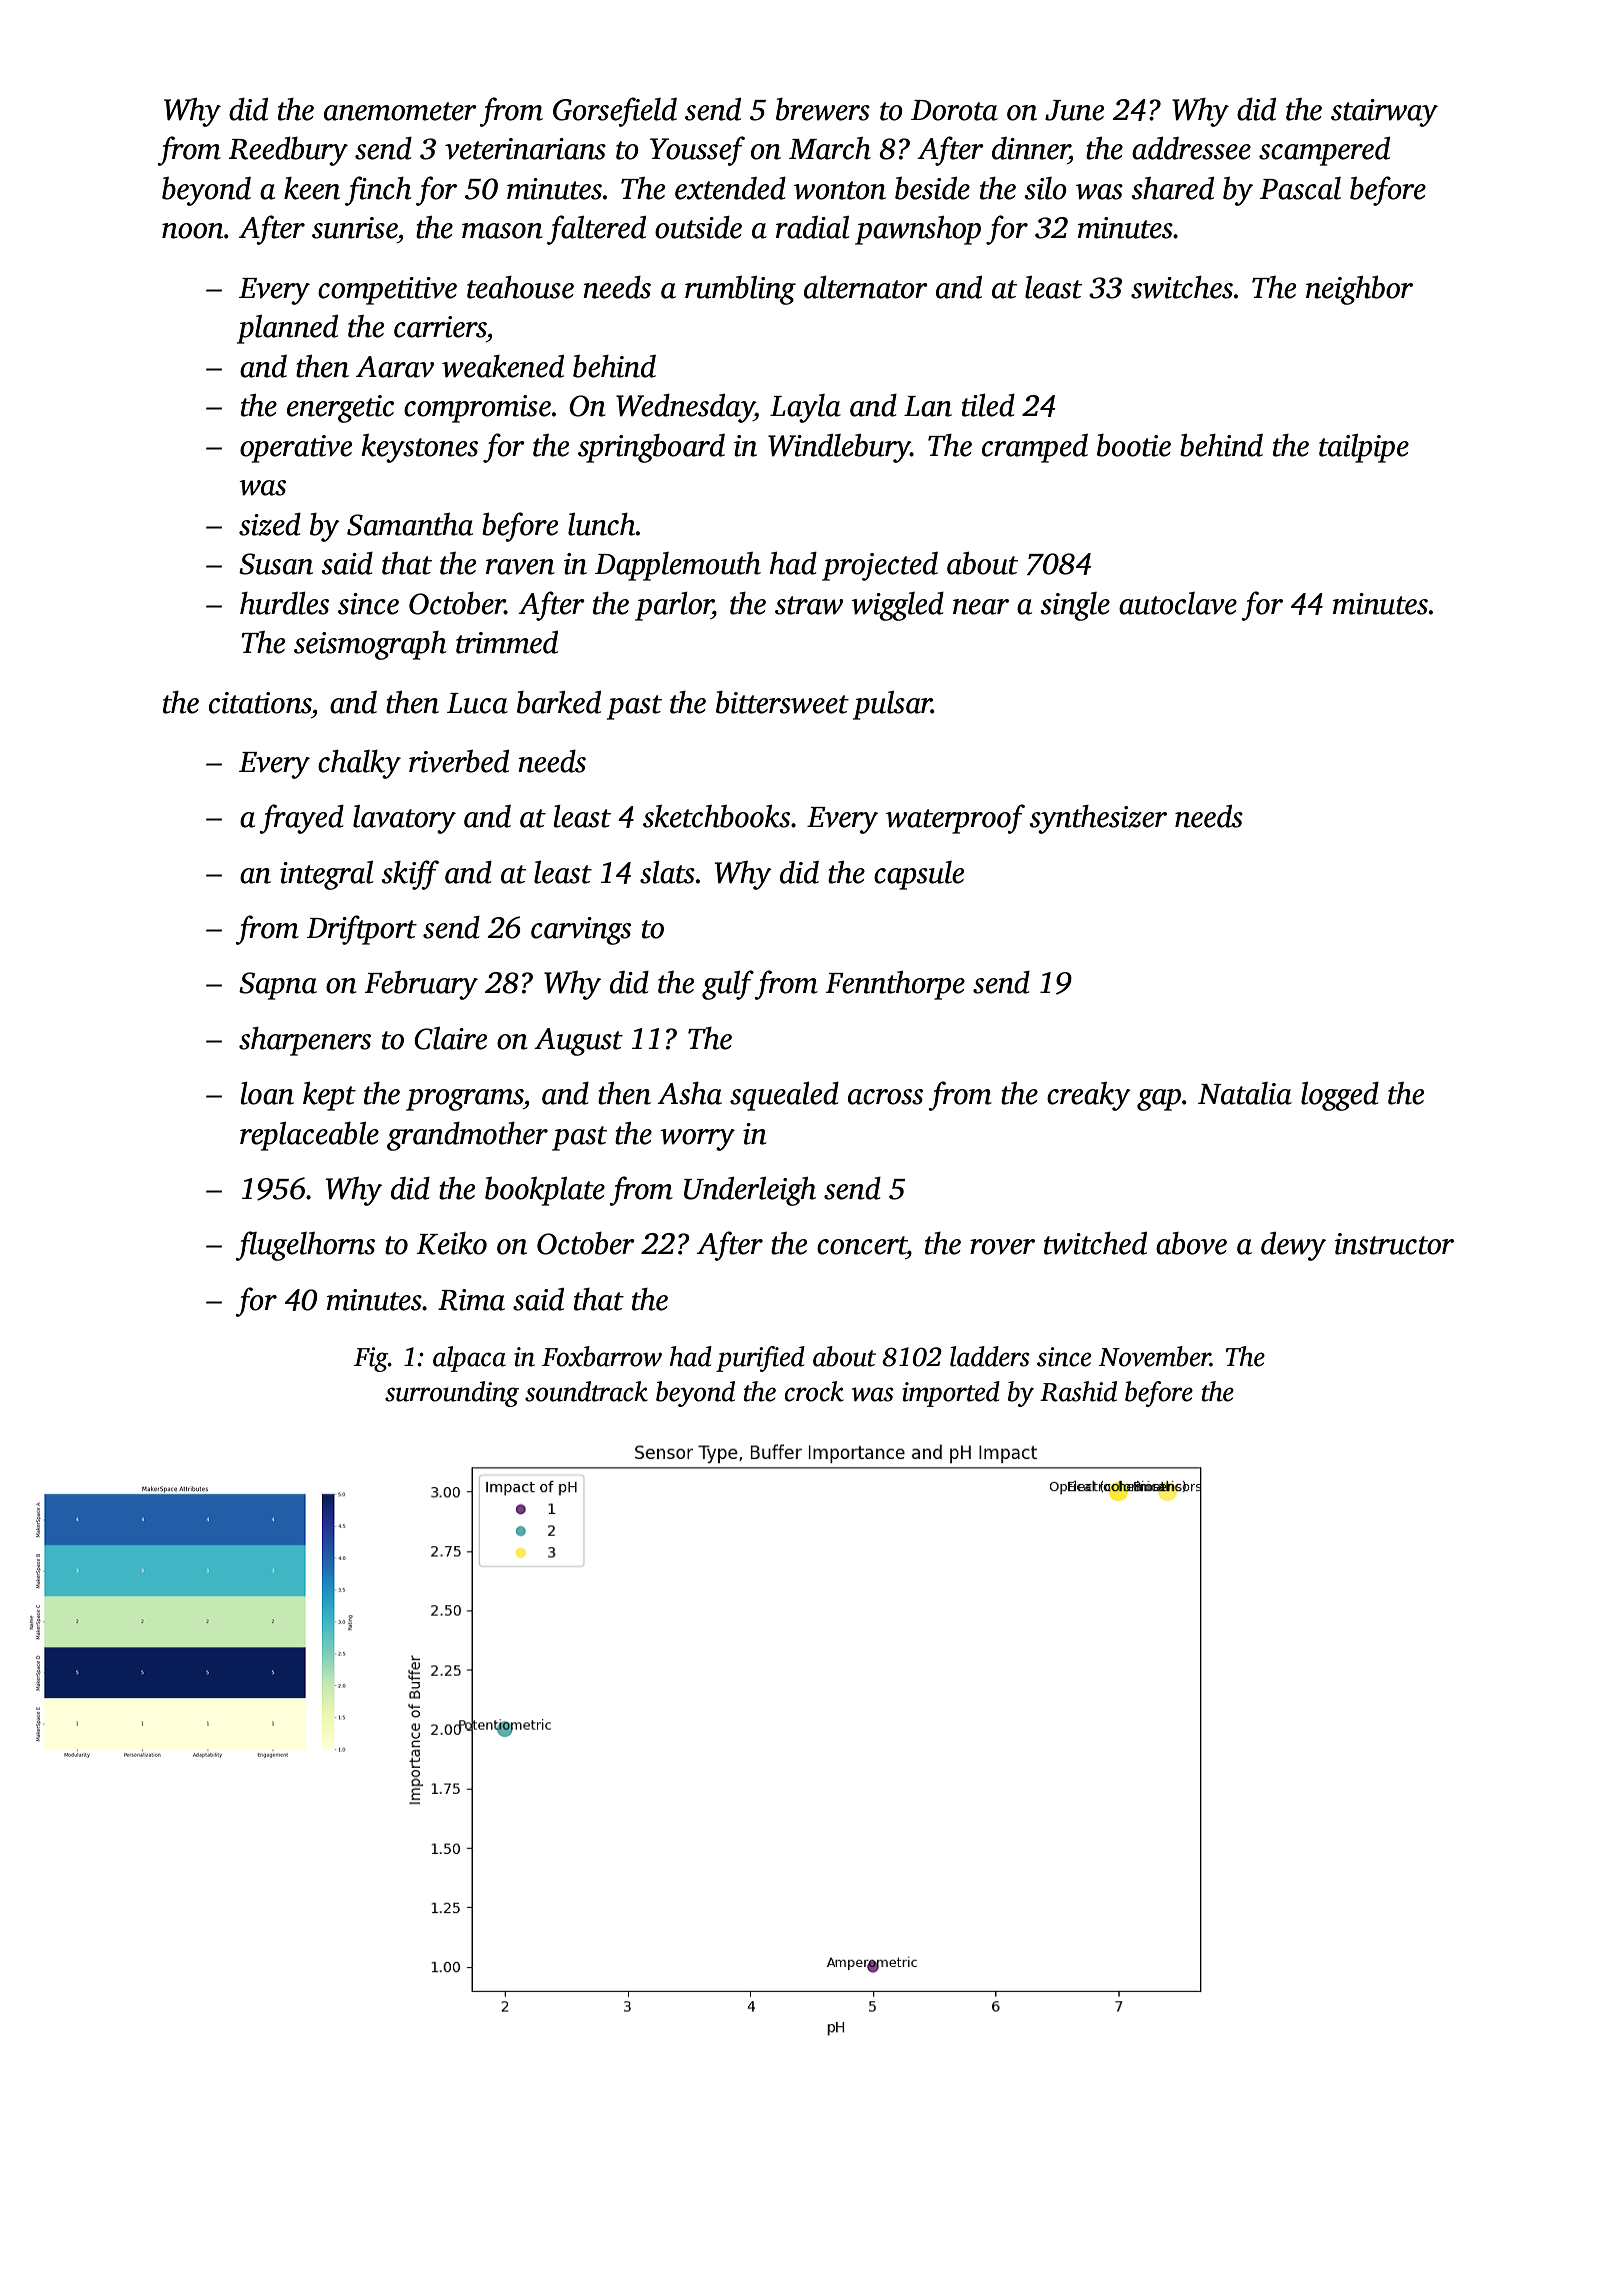  I want to click on parlor, so click(674, 606).
